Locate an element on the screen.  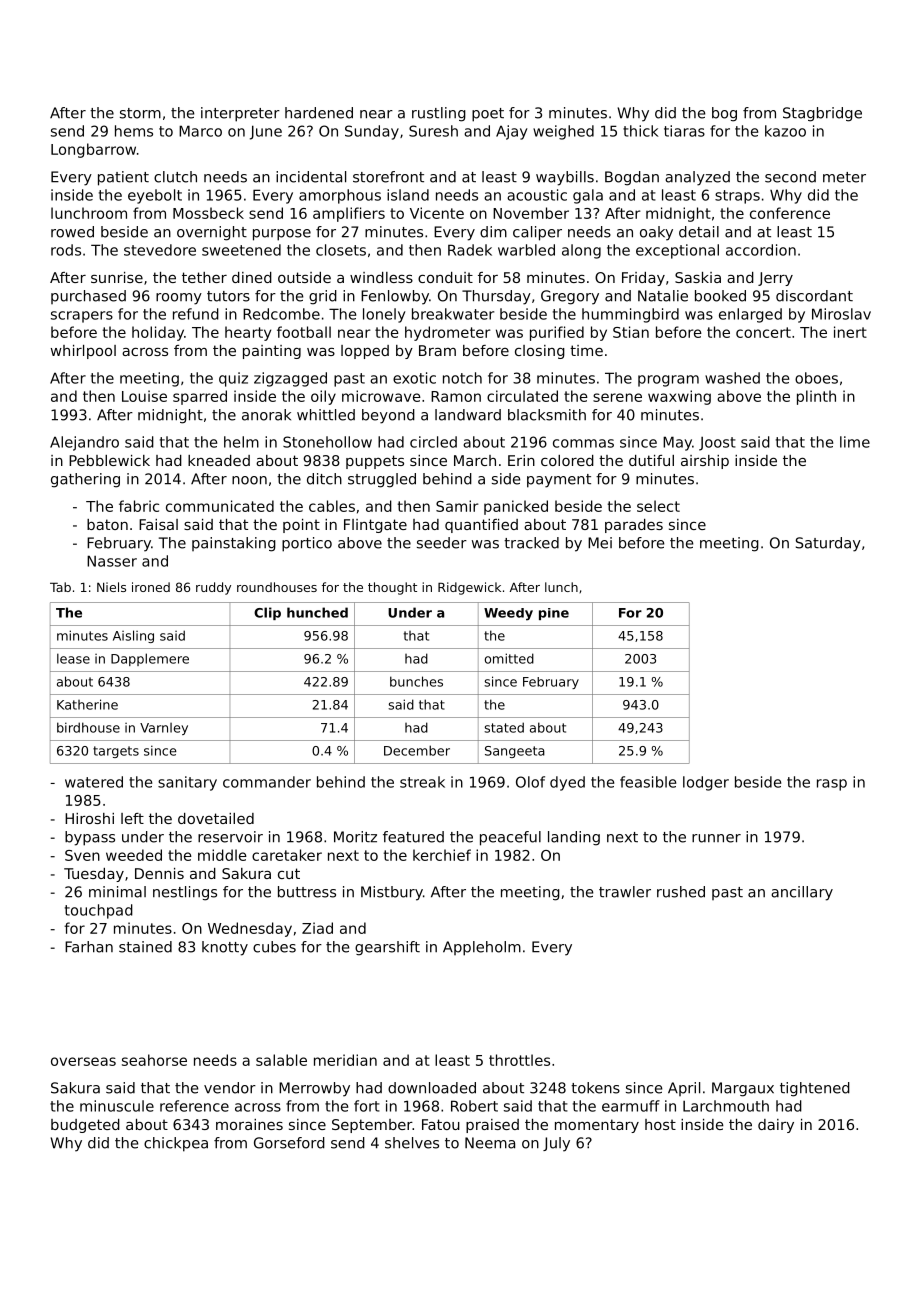
Vicente is located at coordinates (437, 213).
